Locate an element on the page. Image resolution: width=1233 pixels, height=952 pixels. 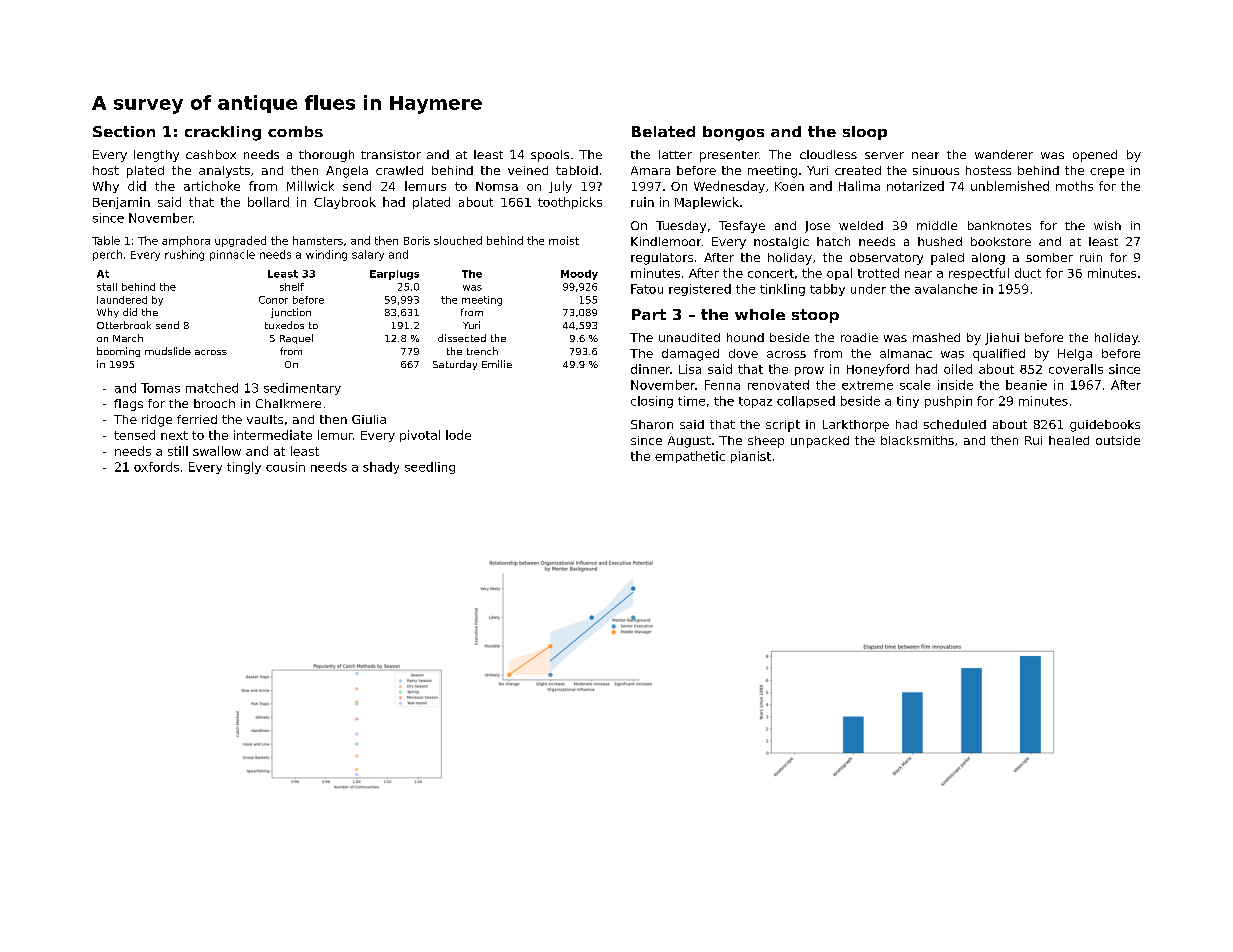
booming is located at coordinates (118, 352).
